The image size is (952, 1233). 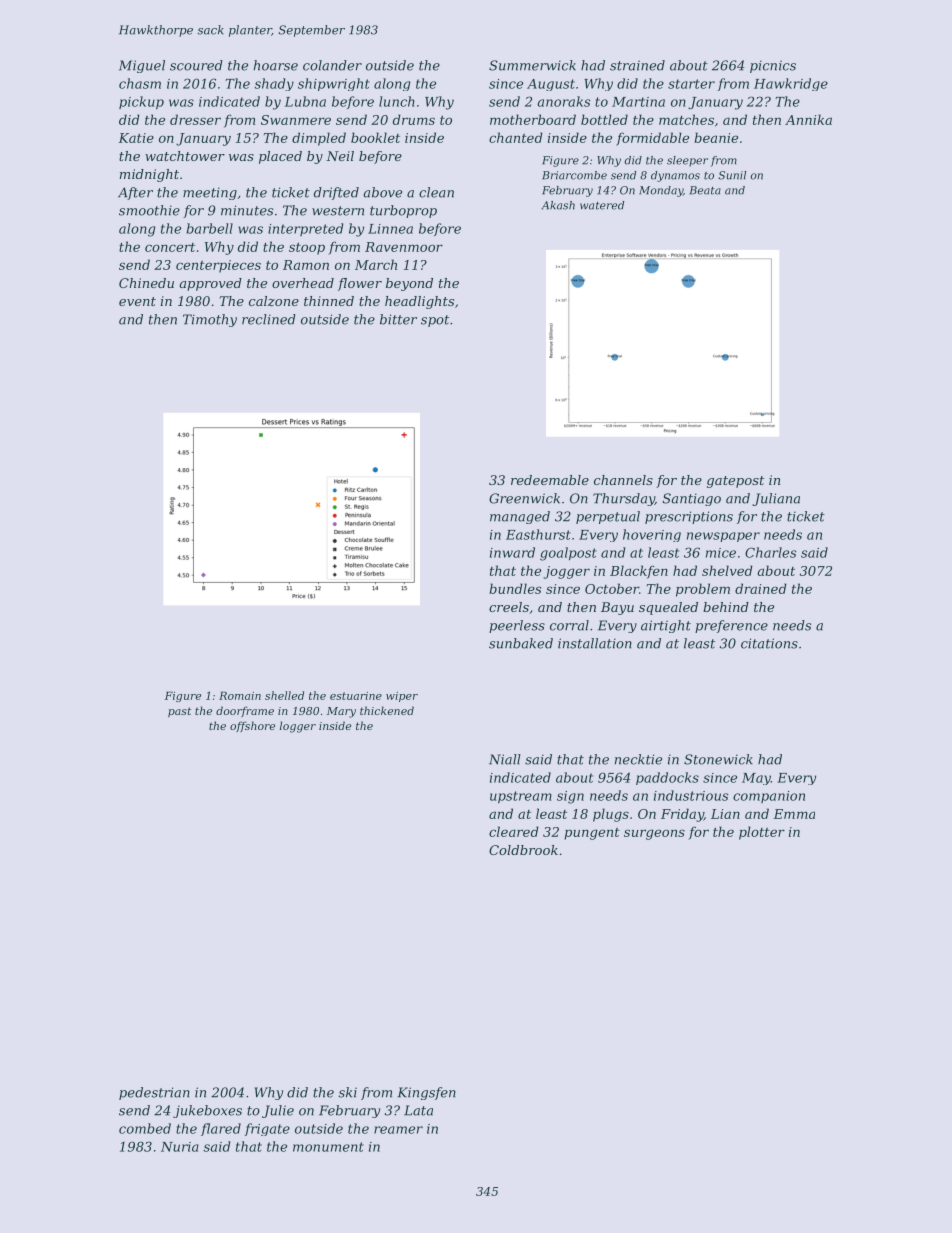 I want to click on drifted, so click(x=336, y=193).
